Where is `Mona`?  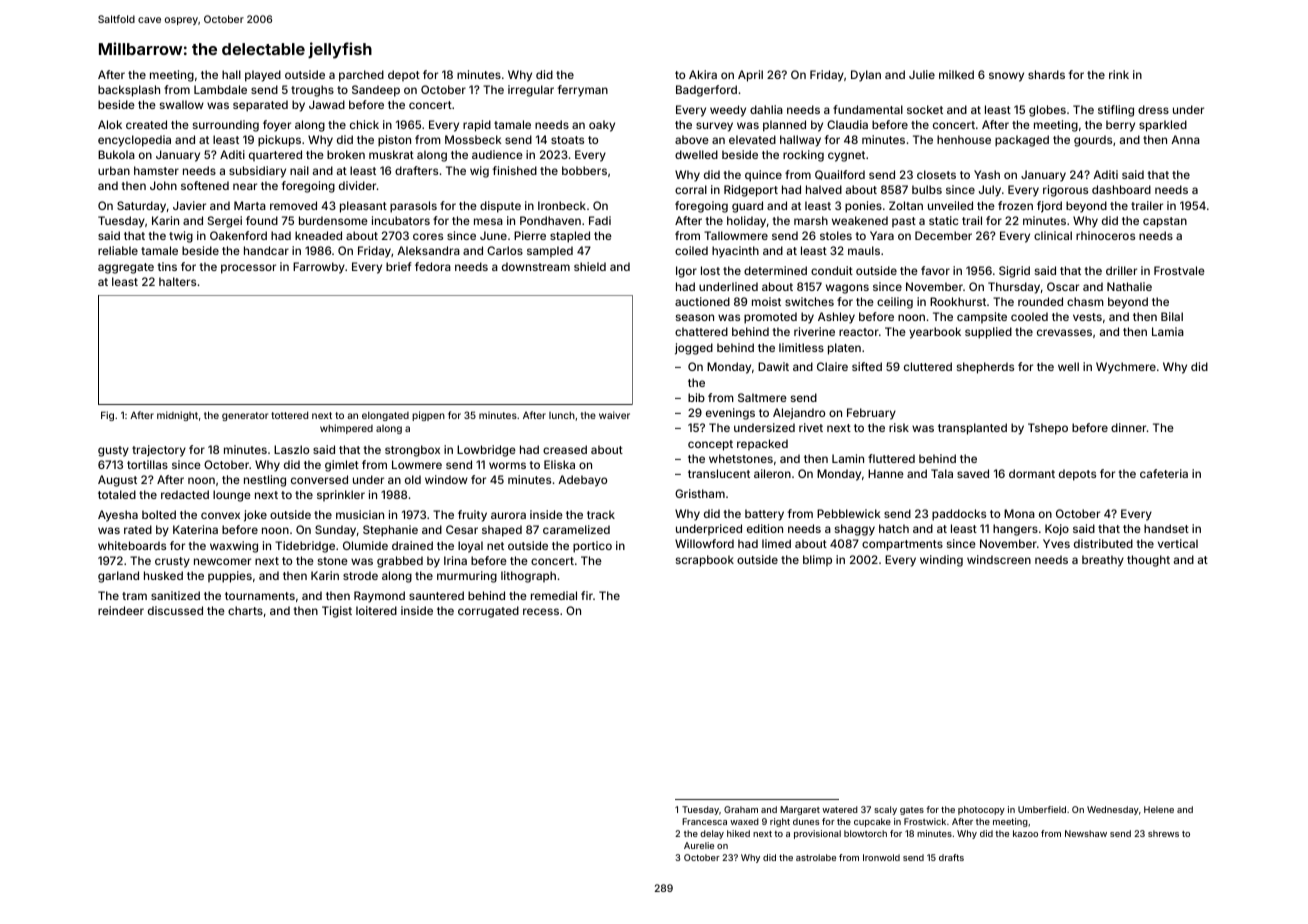
Mona is located at coordinates (1019, 513).
